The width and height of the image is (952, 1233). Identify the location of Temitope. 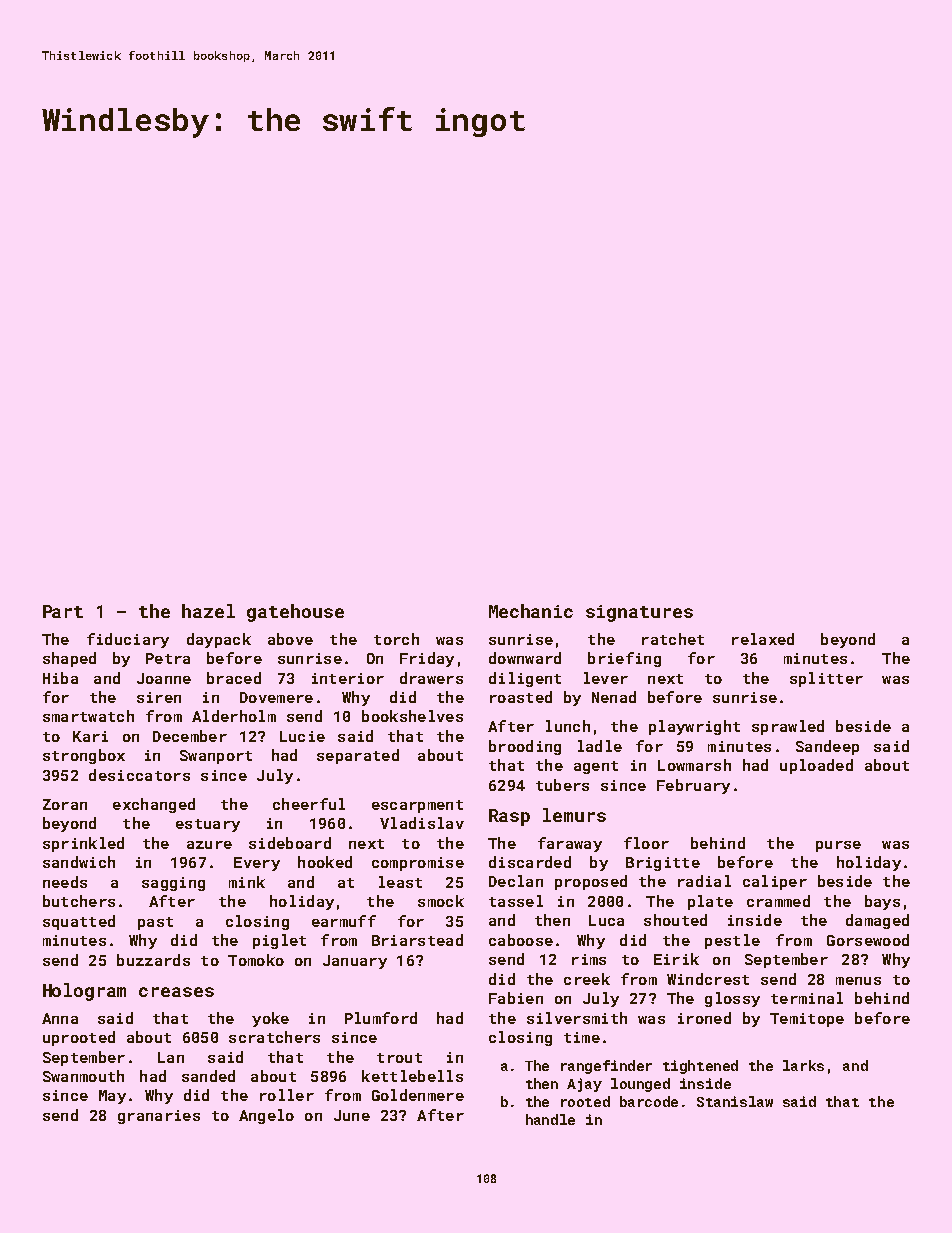
(807, 1020).
